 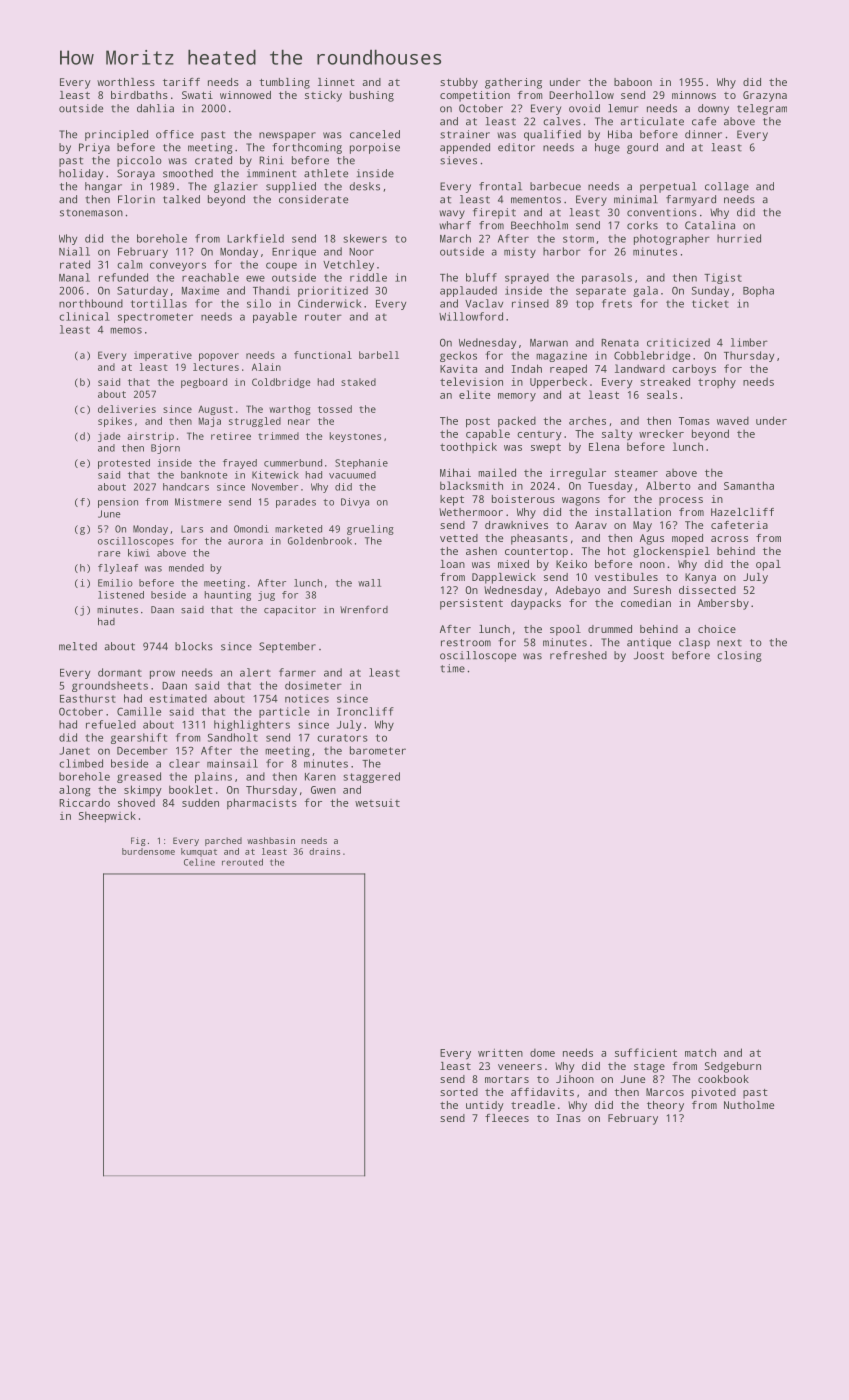 What do you see at coordinates (488, 435) in the screenshot?
I see `capable` at bounding box center [488, 435].
